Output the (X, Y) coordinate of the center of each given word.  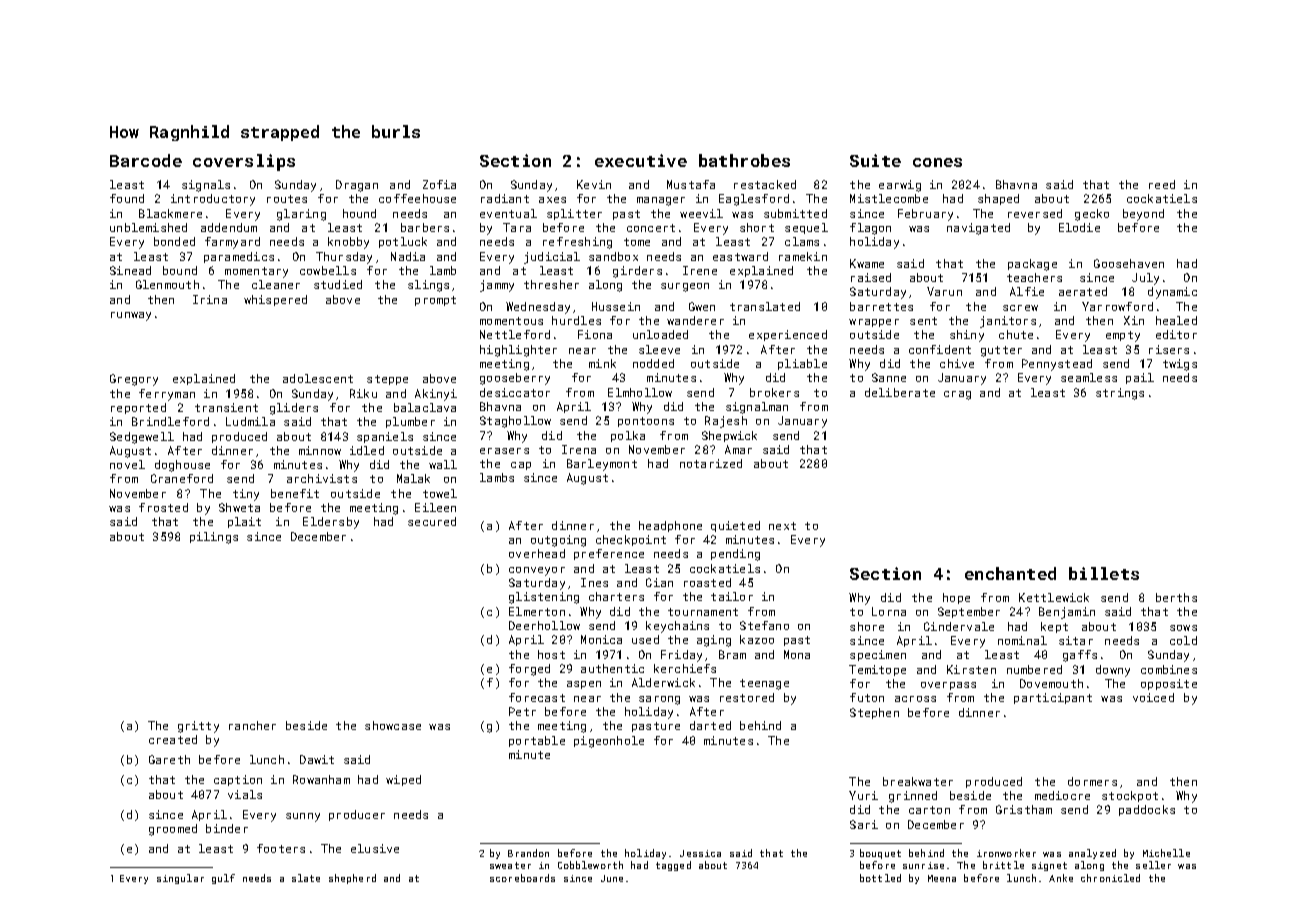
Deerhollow (544, 625)
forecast (537, 697)
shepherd (352, 879)
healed (1176, 320)
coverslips (244, 162)
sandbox (613, 256)
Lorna (889, 611)
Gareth (169, 759)
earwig (900, 186)
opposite (1169, 684)
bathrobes (744, 160)
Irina (210, 299)
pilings (214, 538)
